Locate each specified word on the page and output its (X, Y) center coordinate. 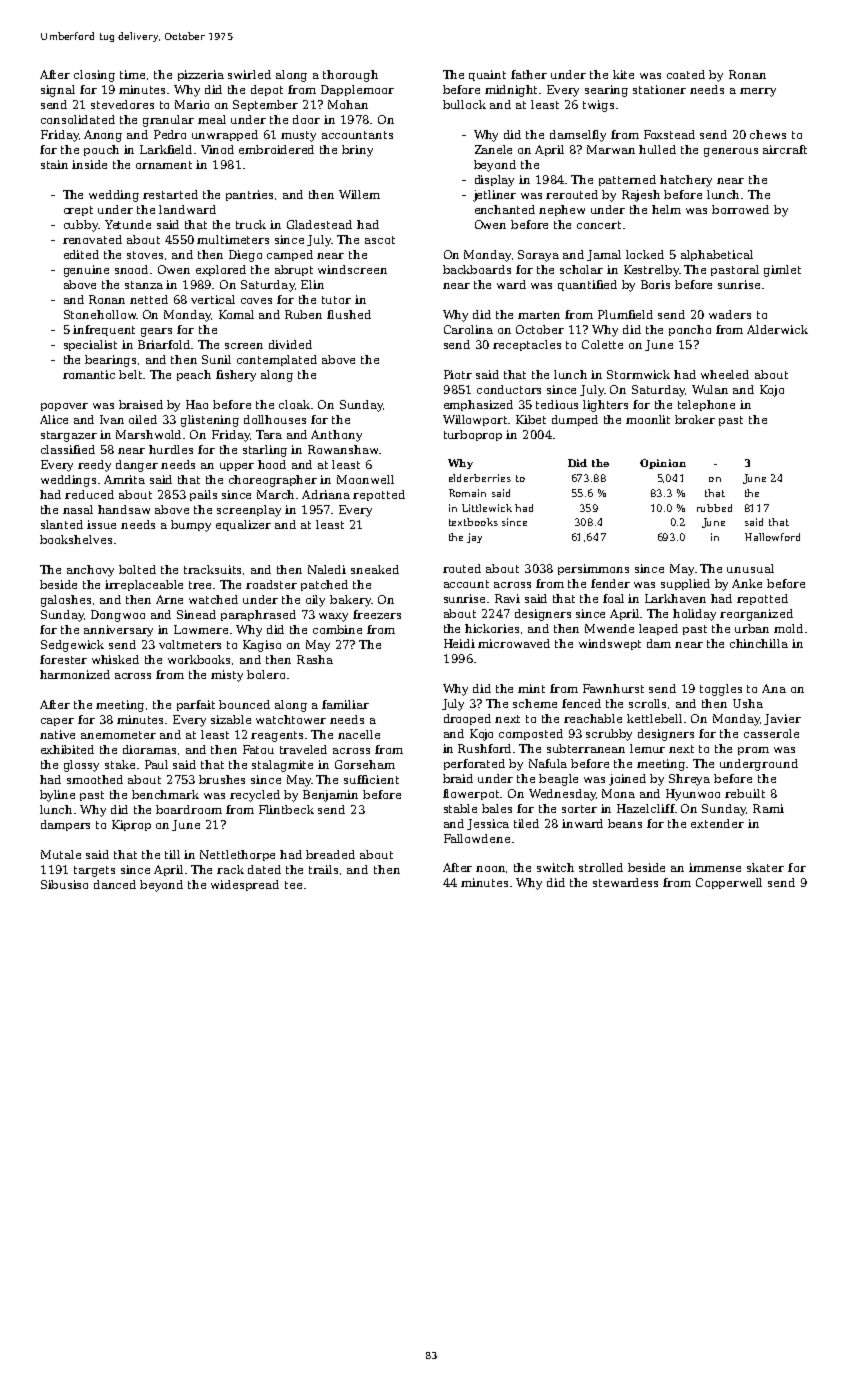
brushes (222, 779)
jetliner (494, 196)
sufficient (371, 779)
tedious (557, 404)
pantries (249, 195)
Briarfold (165, 344)
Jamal (604, 255)
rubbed (714, 508)
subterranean (586, 748)
